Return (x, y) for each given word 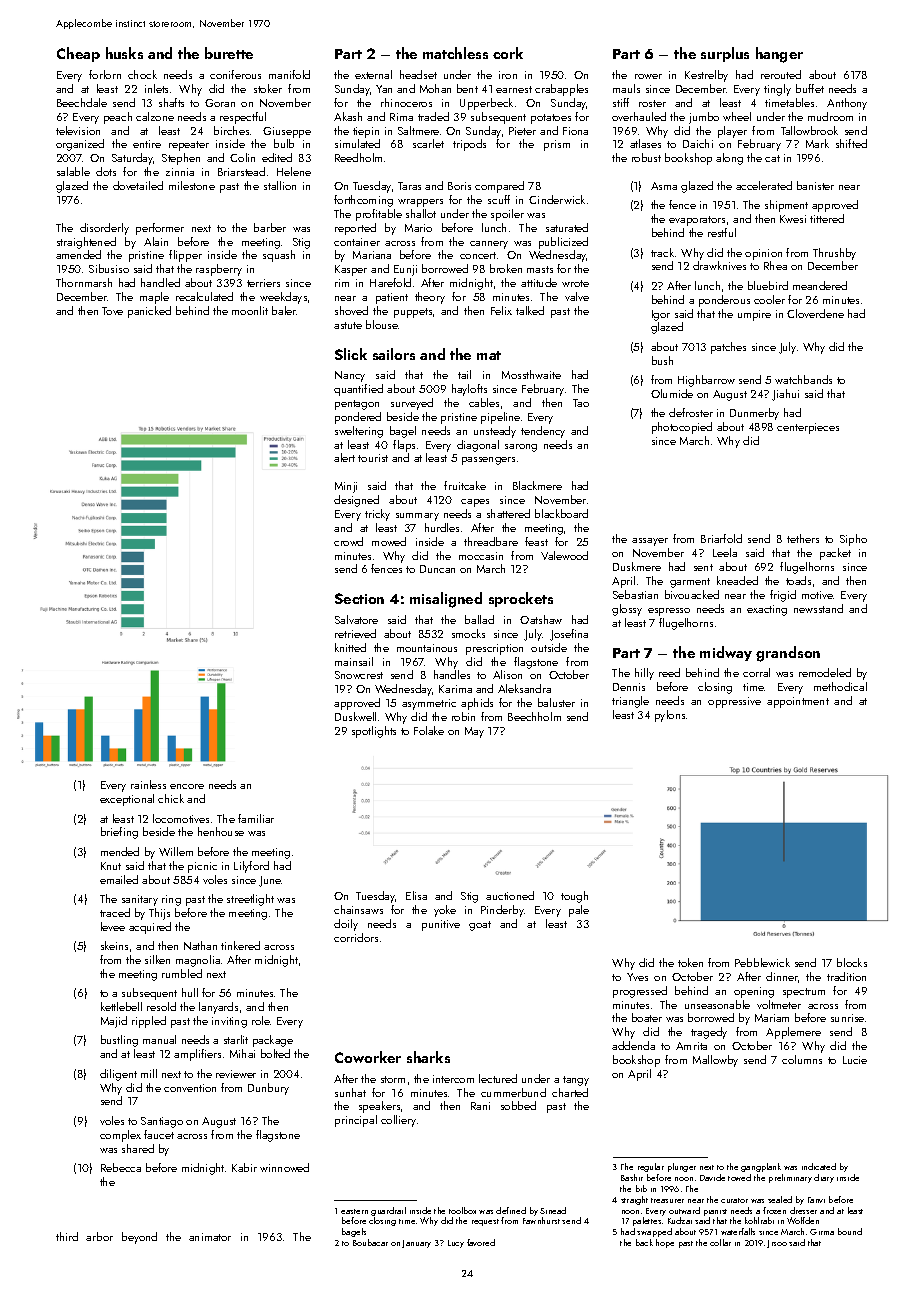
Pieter (522, 131)
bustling (119, 1041)
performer (160, 229)
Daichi (698, 143)
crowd (348, 541)
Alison (507, 674)
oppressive (734, 702)
